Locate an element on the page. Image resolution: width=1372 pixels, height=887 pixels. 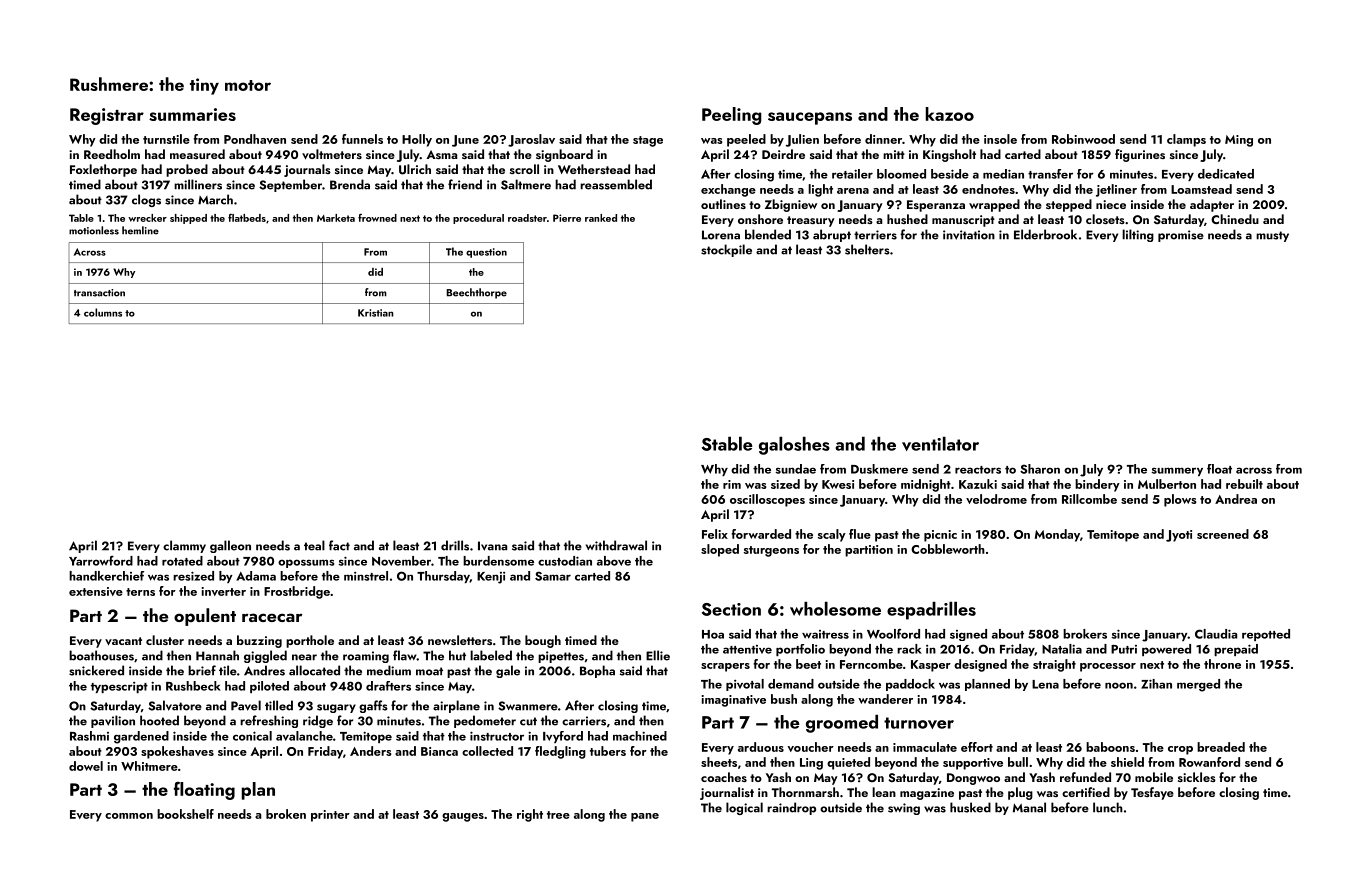
ventilator is located at coordinates (940, 444).
